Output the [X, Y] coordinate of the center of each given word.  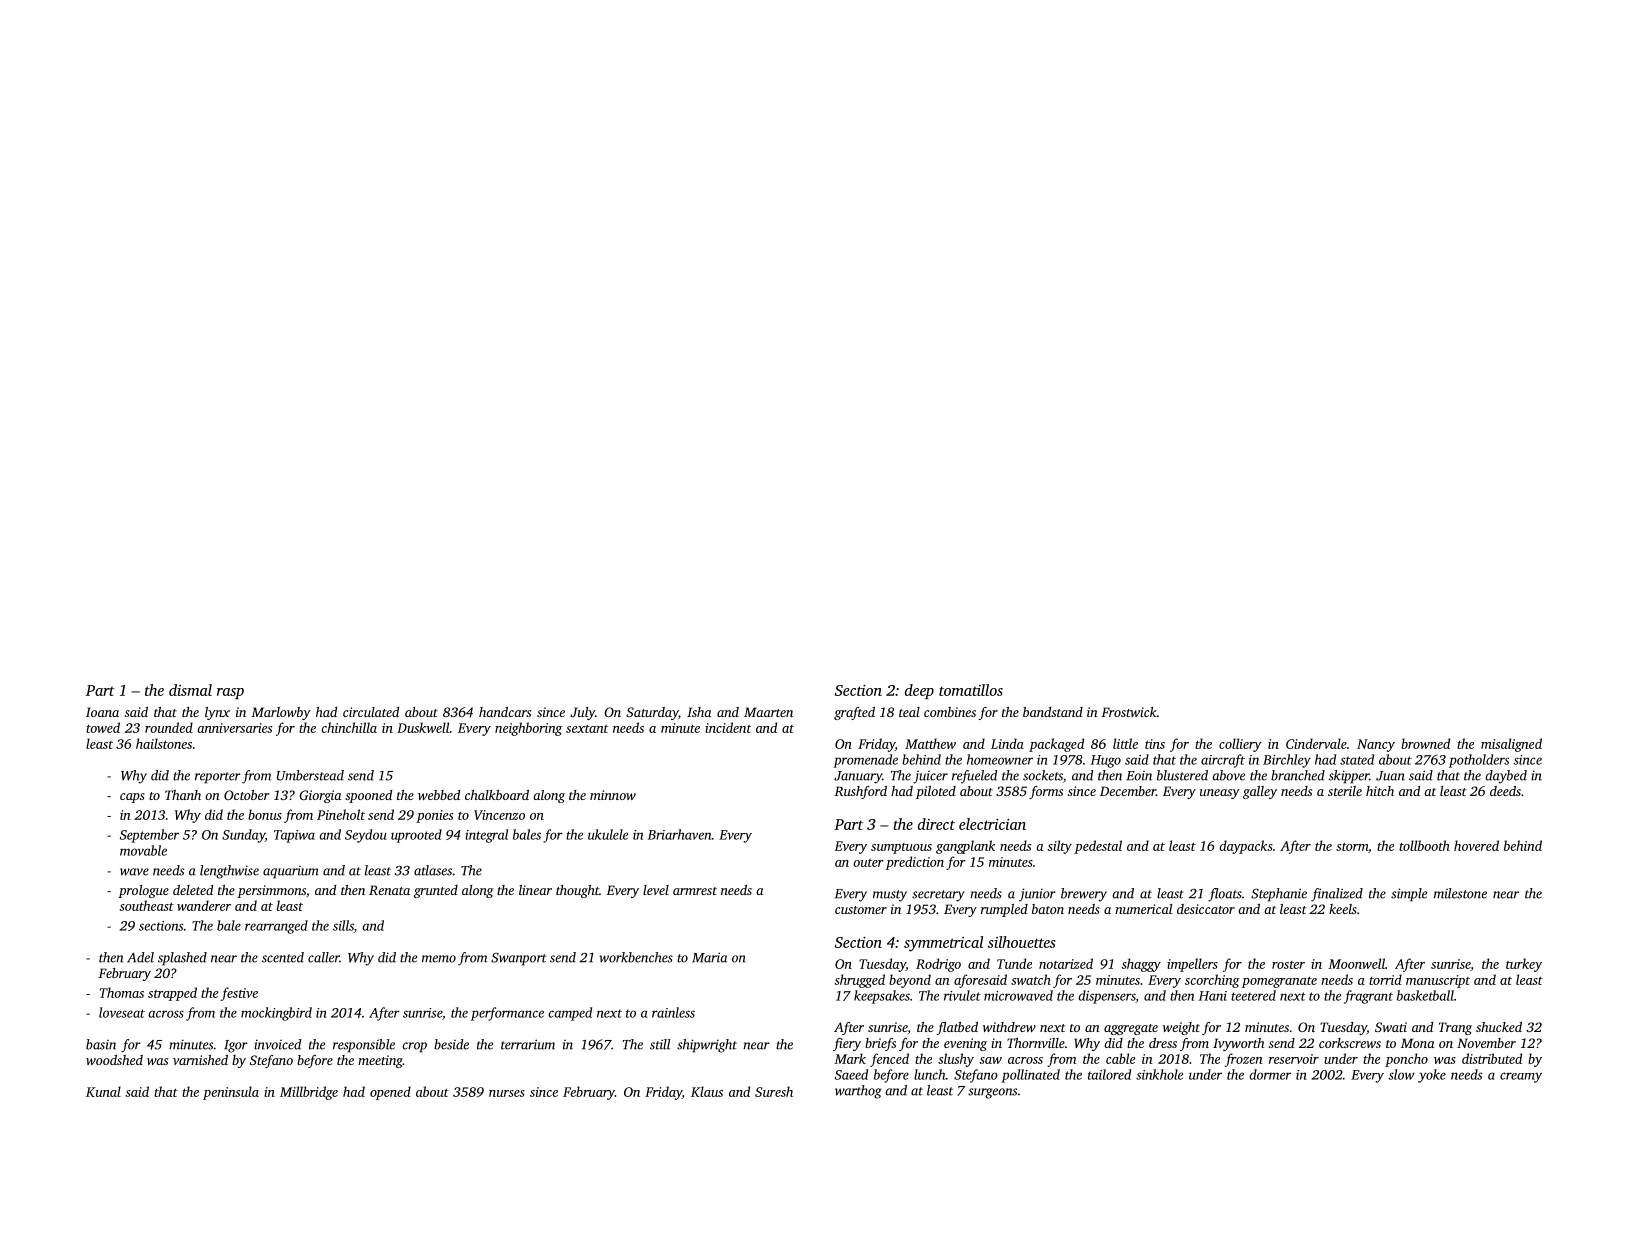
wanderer [204, 905]
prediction [915, 863]
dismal [190, 690]
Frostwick [1129, 712]
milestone [1460, 893]
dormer [1270, 1074]
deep [919, 691]
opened [390, 1093]
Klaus [707, 1091]
